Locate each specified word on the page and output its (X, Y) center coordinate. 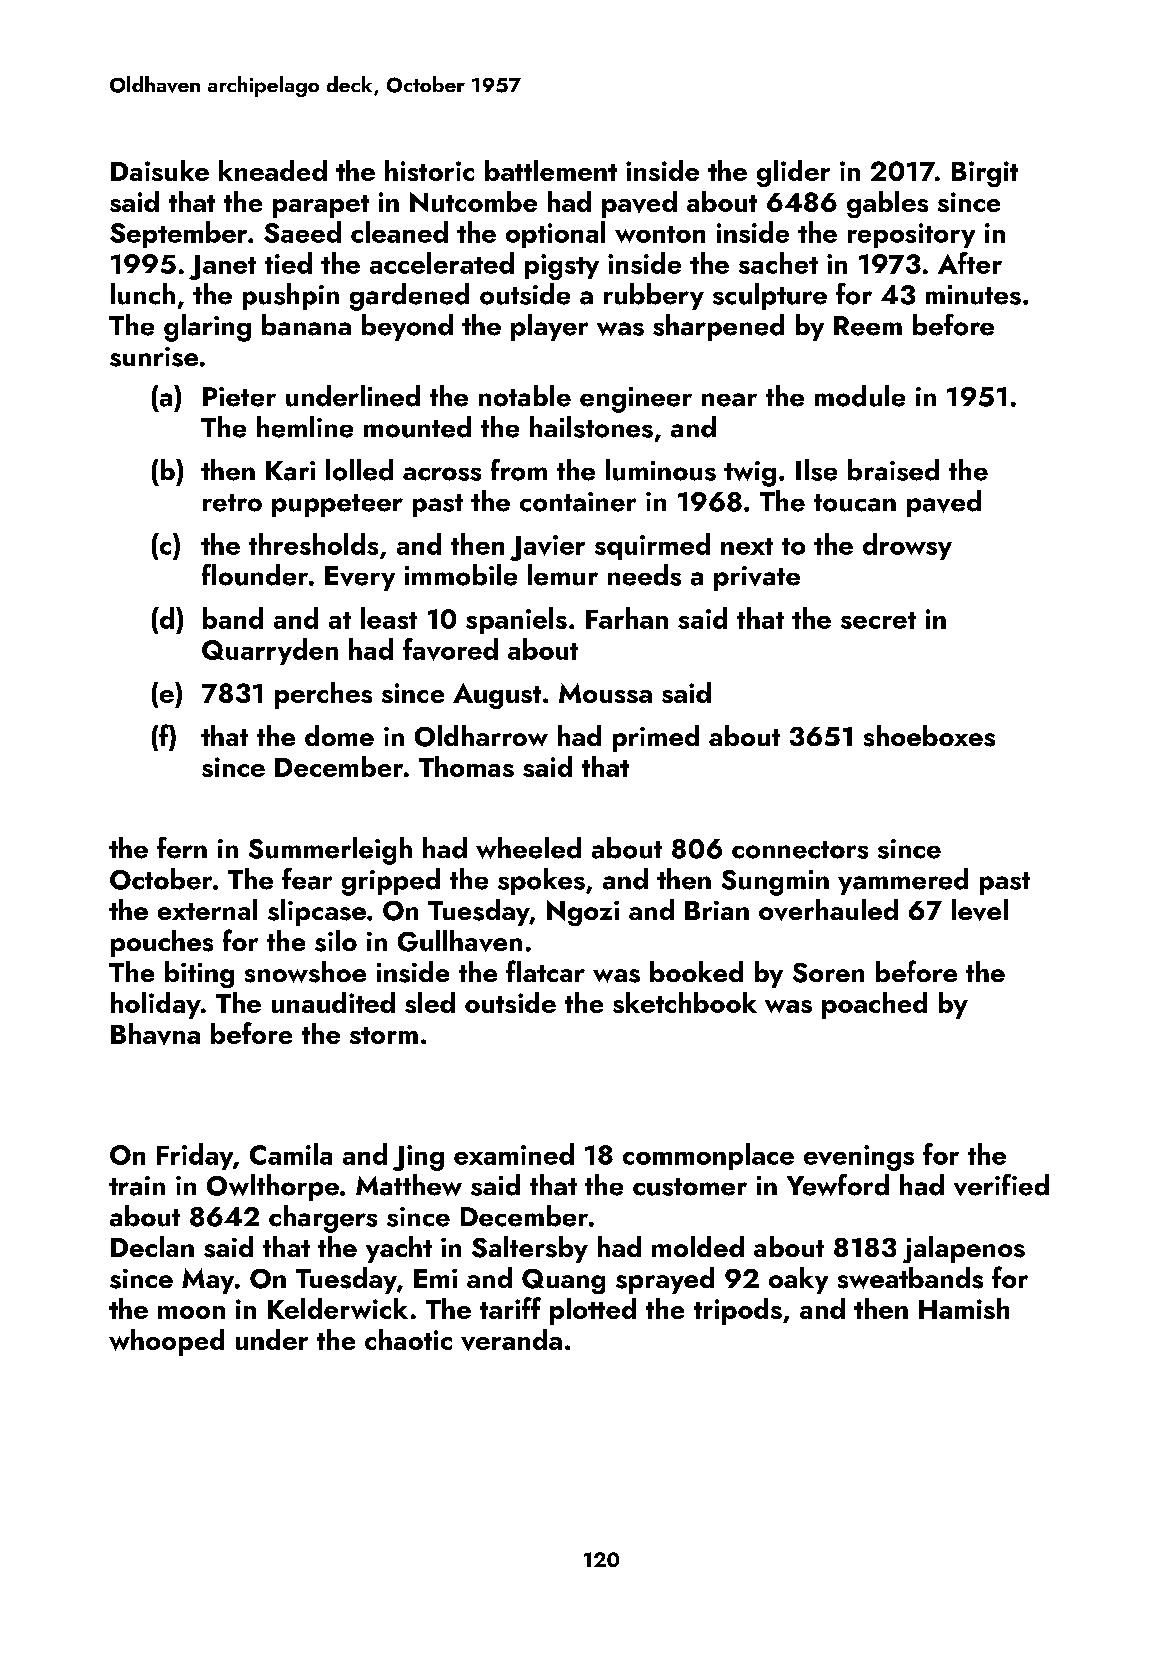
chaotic (408, 1339)
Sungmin (775, 883)
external (207, 909)
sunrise (154, 357)
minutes (973, 295)
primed (656, 738)
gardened (409, 297)
